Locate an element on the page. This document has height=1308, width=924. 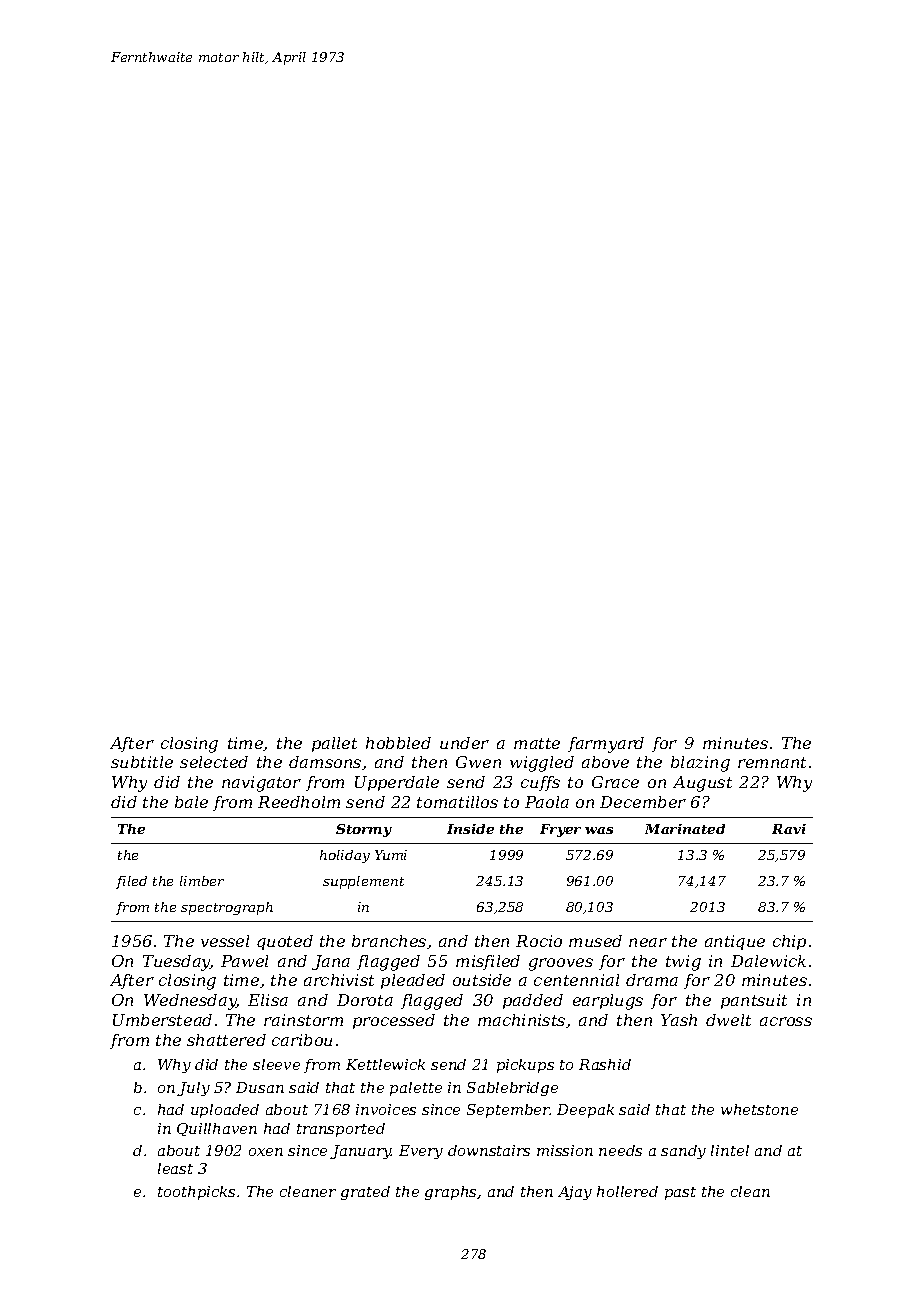
pallet is located at coordinates (334, 744).
